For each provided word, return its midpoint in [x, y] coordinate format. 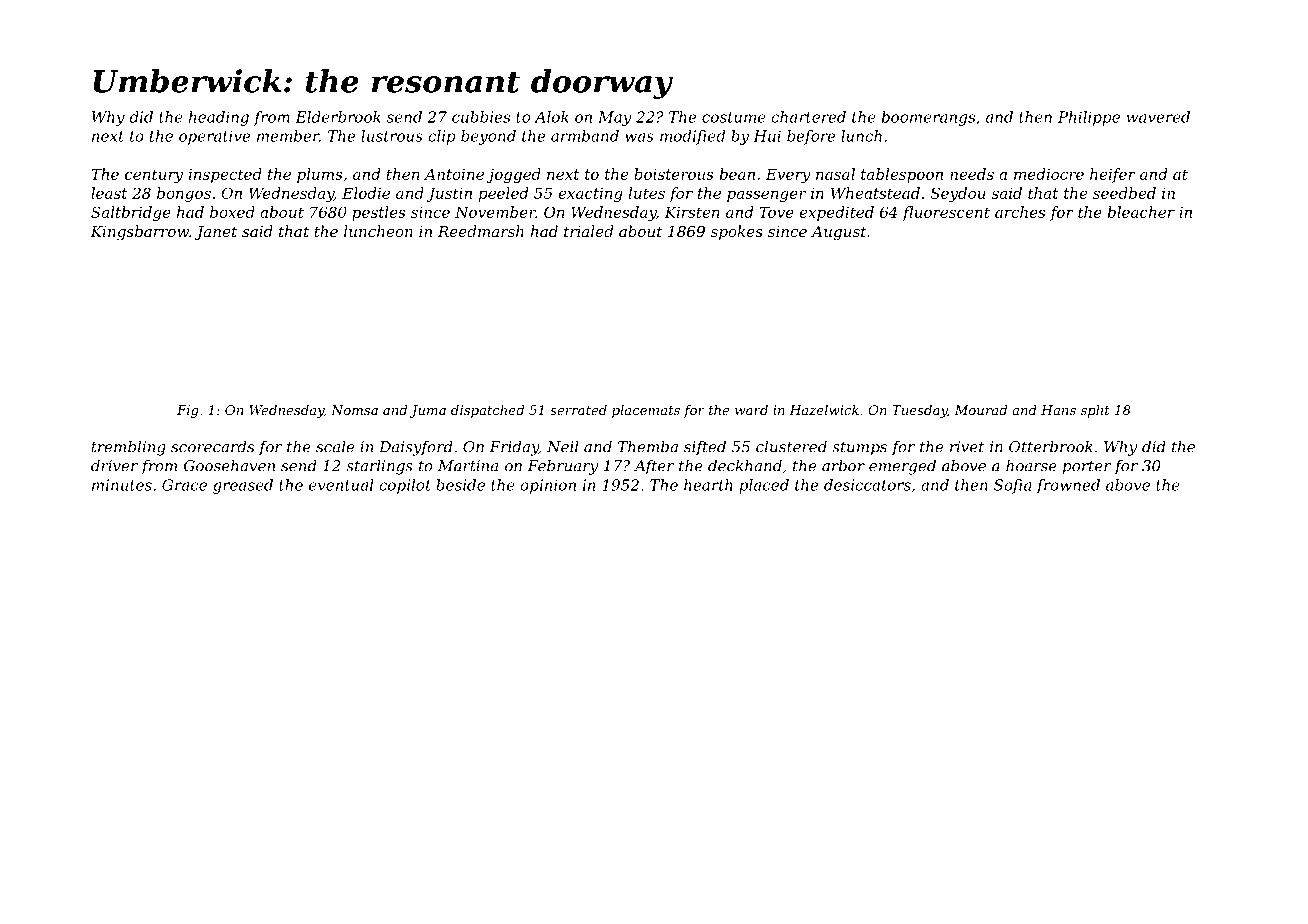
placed [764, 486]
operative [214, 137]
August [838, 233]
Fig [188, 411]
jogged [514, 175]
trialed [588, 231]
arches [1020, 212]
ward [751, 410]
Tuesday [919, 411]
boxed [232, 212]
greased [243, 486]
